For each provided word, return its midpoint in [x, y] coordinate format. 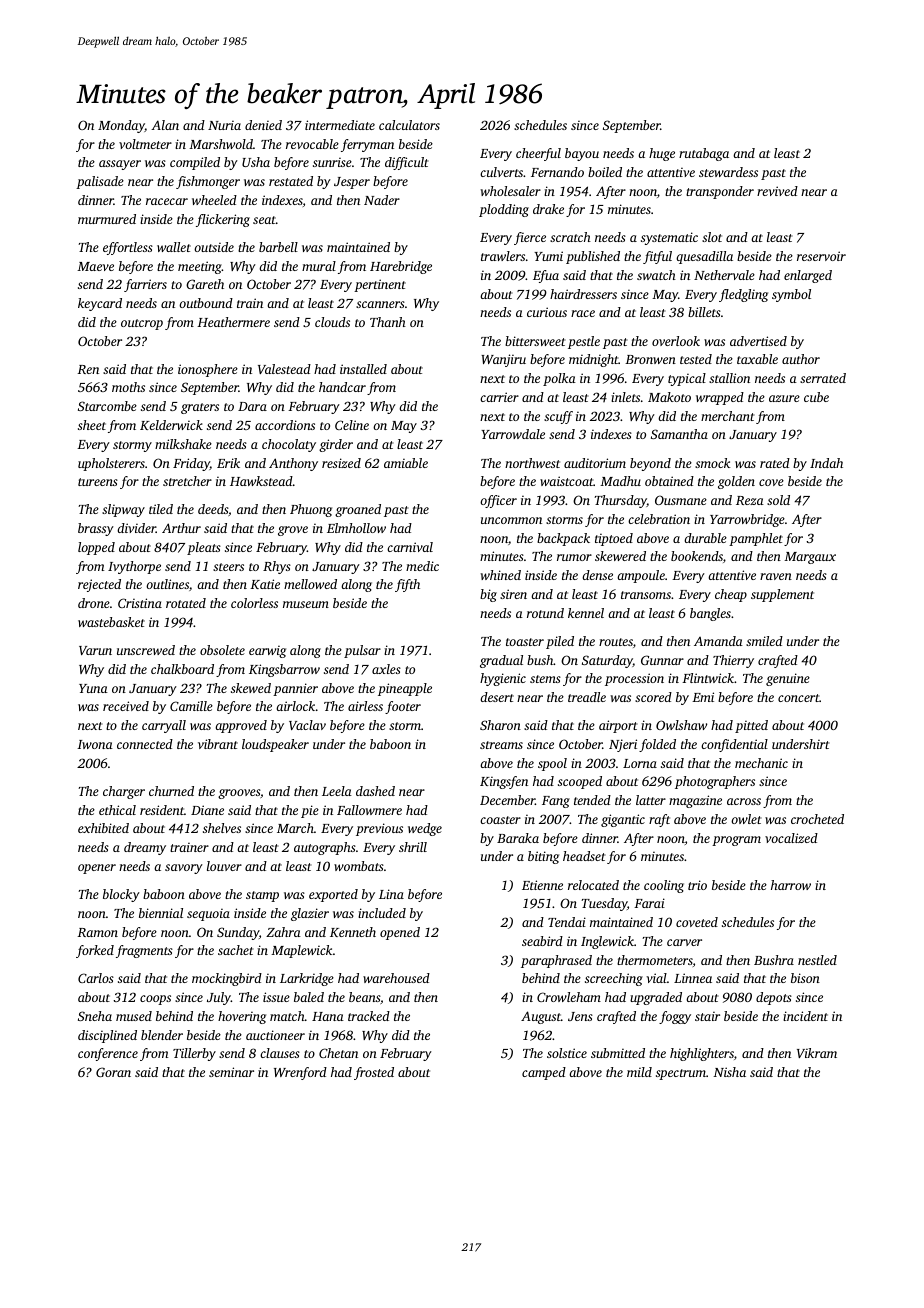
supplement [782, 595]
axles [386, 669]
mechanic [761, 763]
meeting [200, 267]
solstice [567, 1053]
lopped [96, 548]
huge [662, 154]
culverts [501, 172]
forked [95, 951]
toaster [525, 642]
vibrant [218, 744]
